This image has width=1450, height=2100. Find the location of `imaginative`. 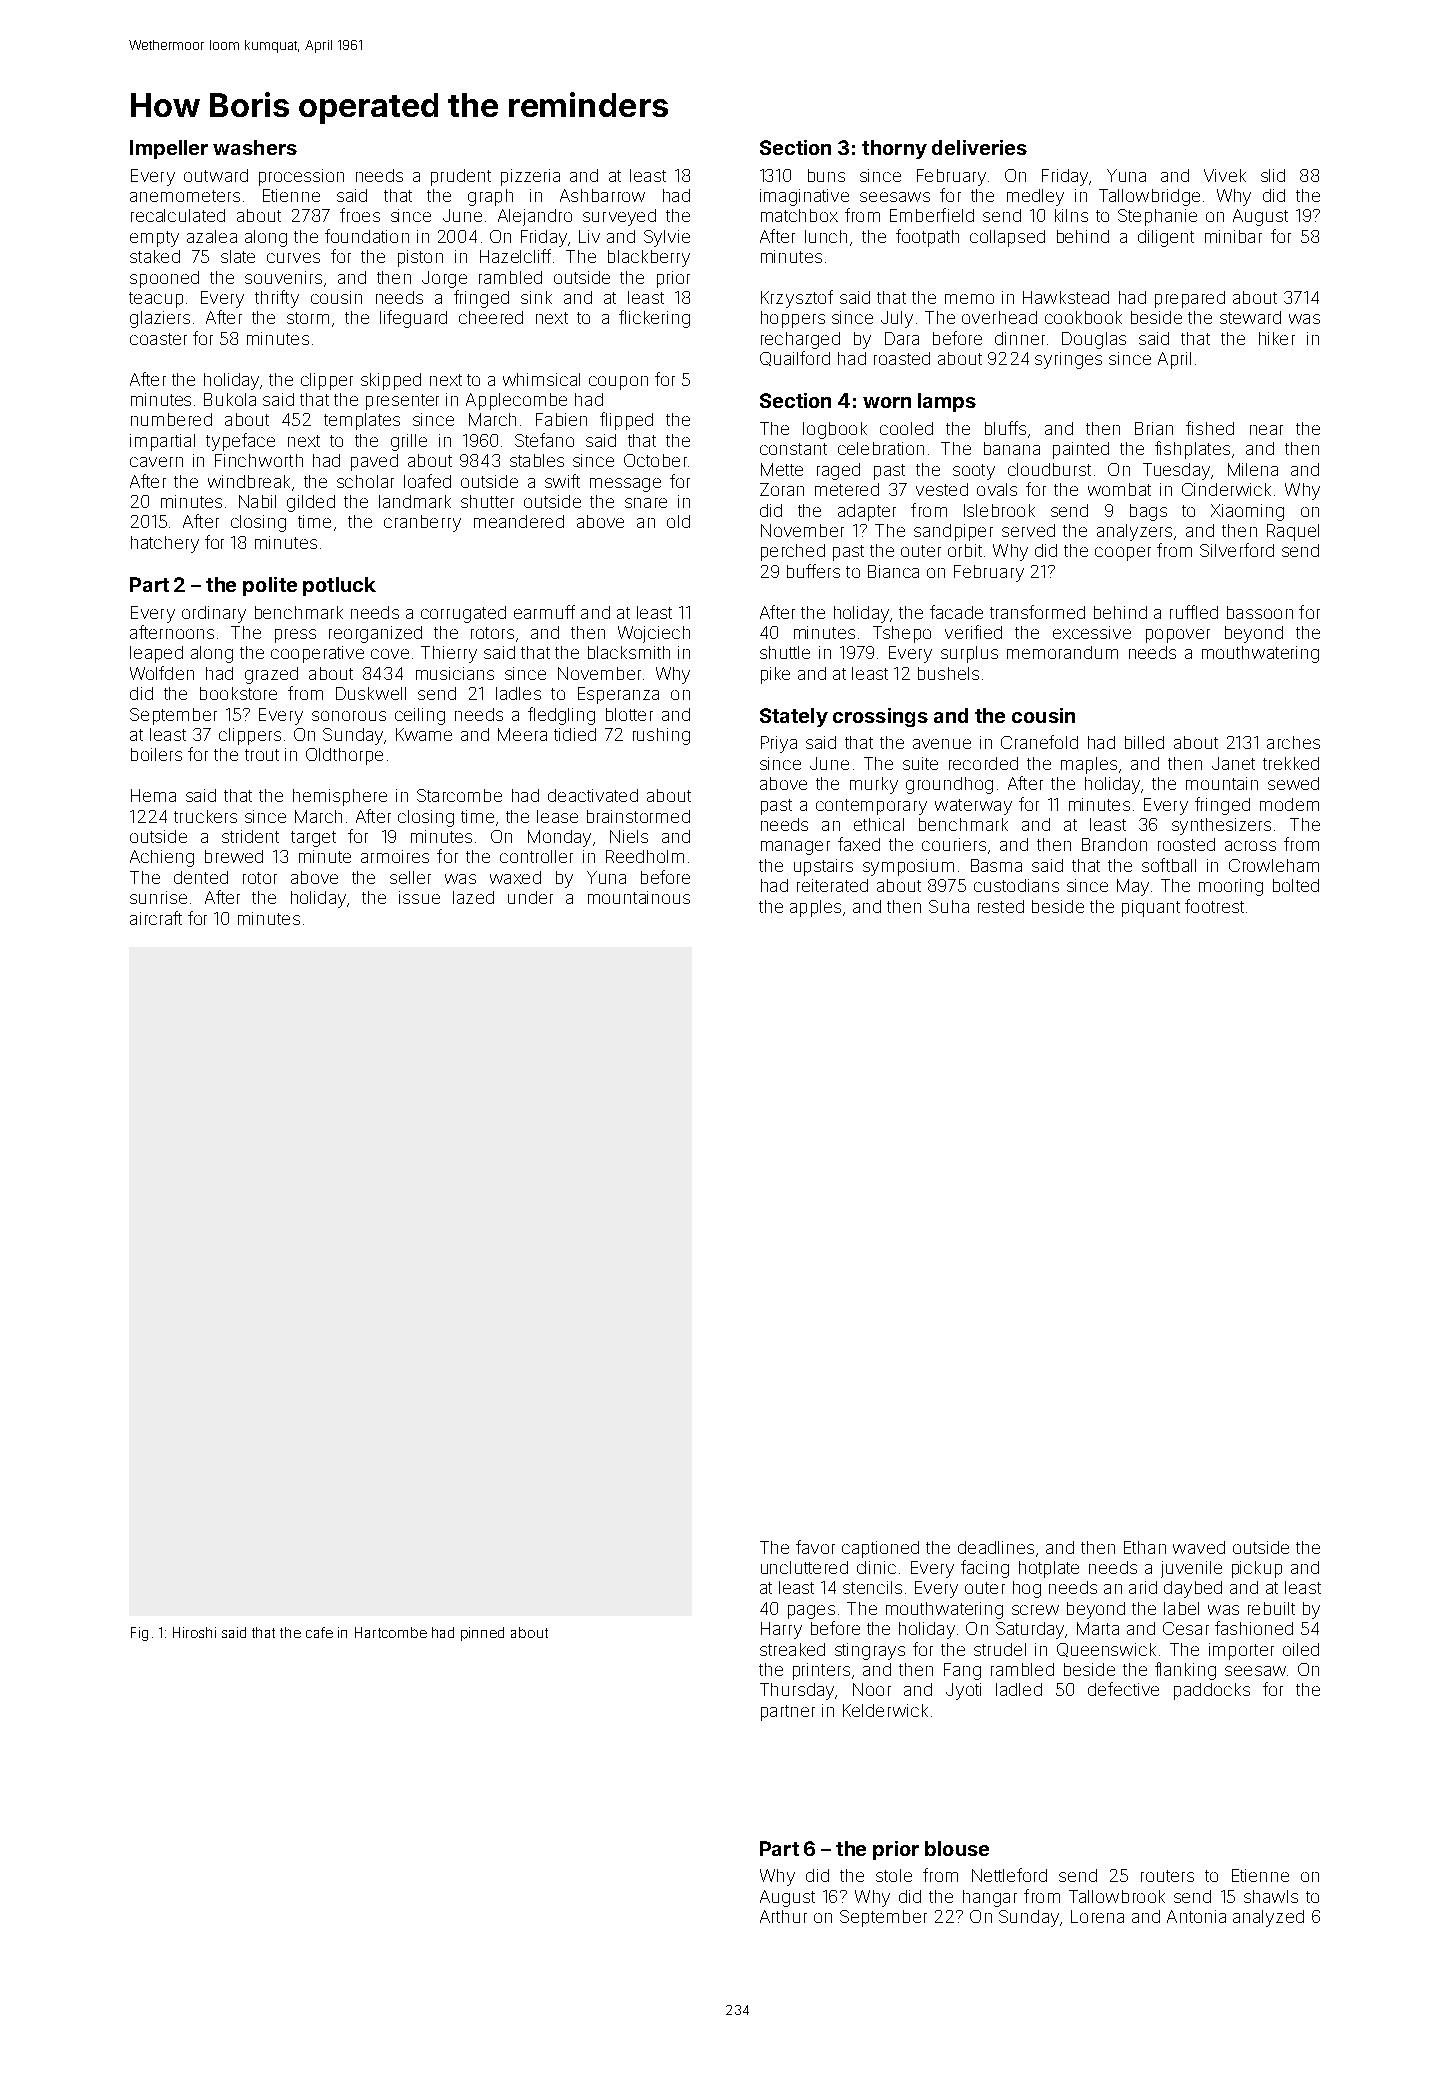

imaginative is located at coordinates (804, 197).
